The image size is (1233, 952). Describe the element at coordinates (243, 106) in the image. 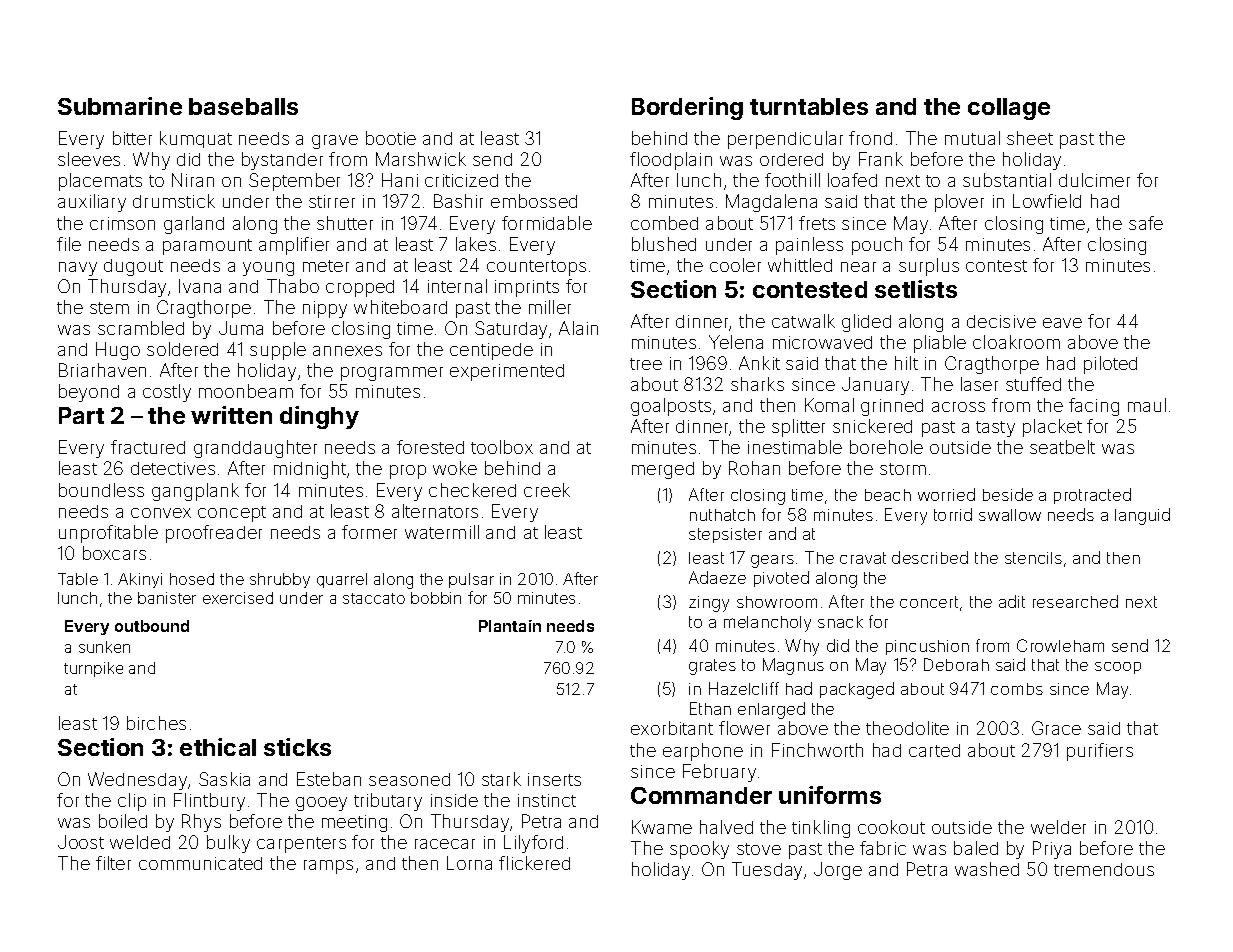

I see `baseballs` at that location.
